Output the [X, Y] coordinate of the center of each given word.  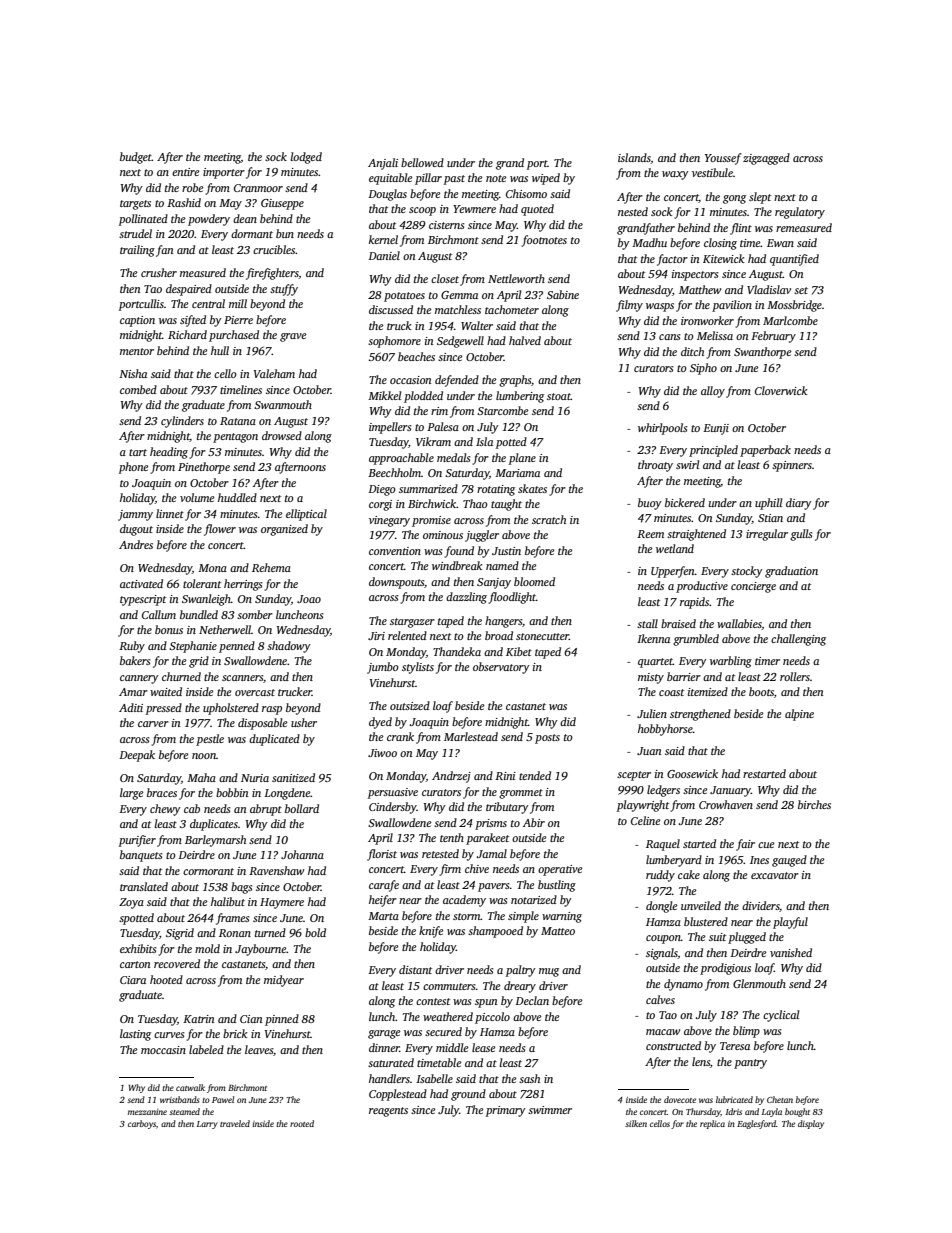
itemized [708, 691]
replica [712, 1124]
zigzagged [766, 159]
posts [547, 739]
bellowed [422, 162]
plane [522, 459]
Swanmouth [283, 404]
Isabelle [434, 1078]
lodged [306, 158]
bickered [685, 502]
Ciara [133, 980]
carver [153, 724]
